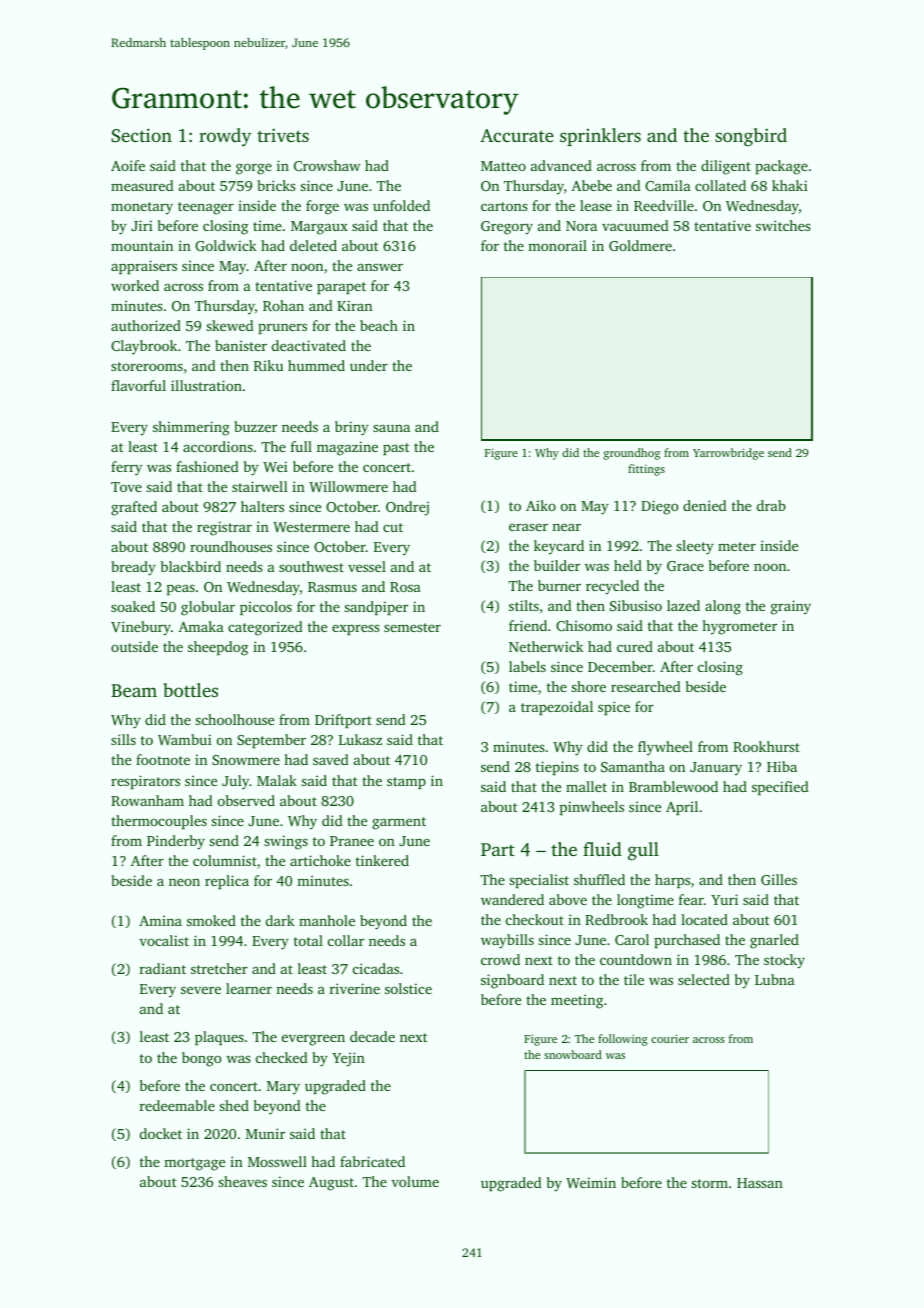 This image has height=1308, width=924. Describe the element at coordinates (664, 205) in the image. I see `Reedville` at that location.
